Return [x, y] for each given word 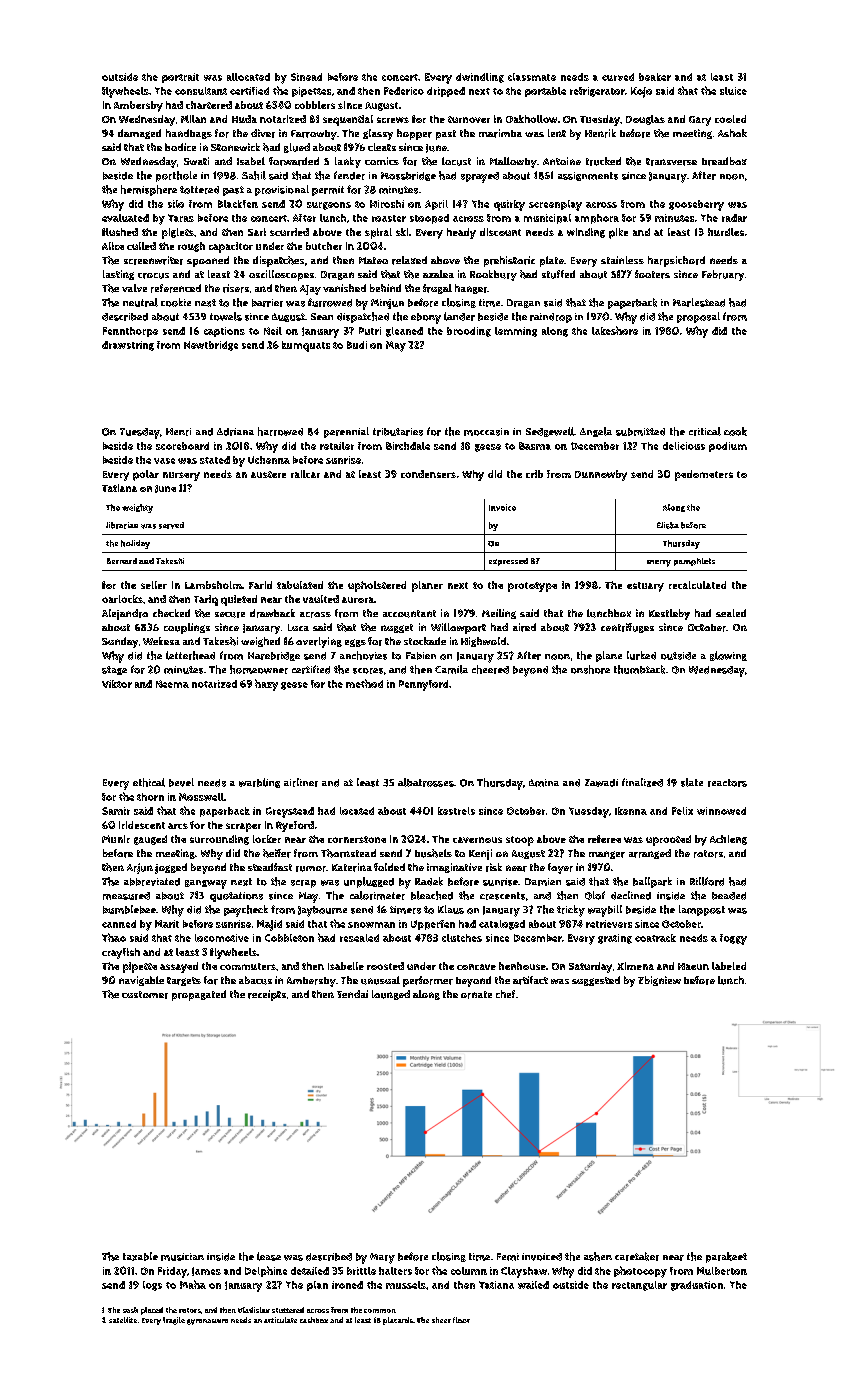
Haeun [693, 966]
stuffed [558, 274]
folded [389, 867]
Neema [172, 684]
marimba [500, 133]
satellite [123, 1320]
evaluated [125, 218]
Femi [508, 1257]
